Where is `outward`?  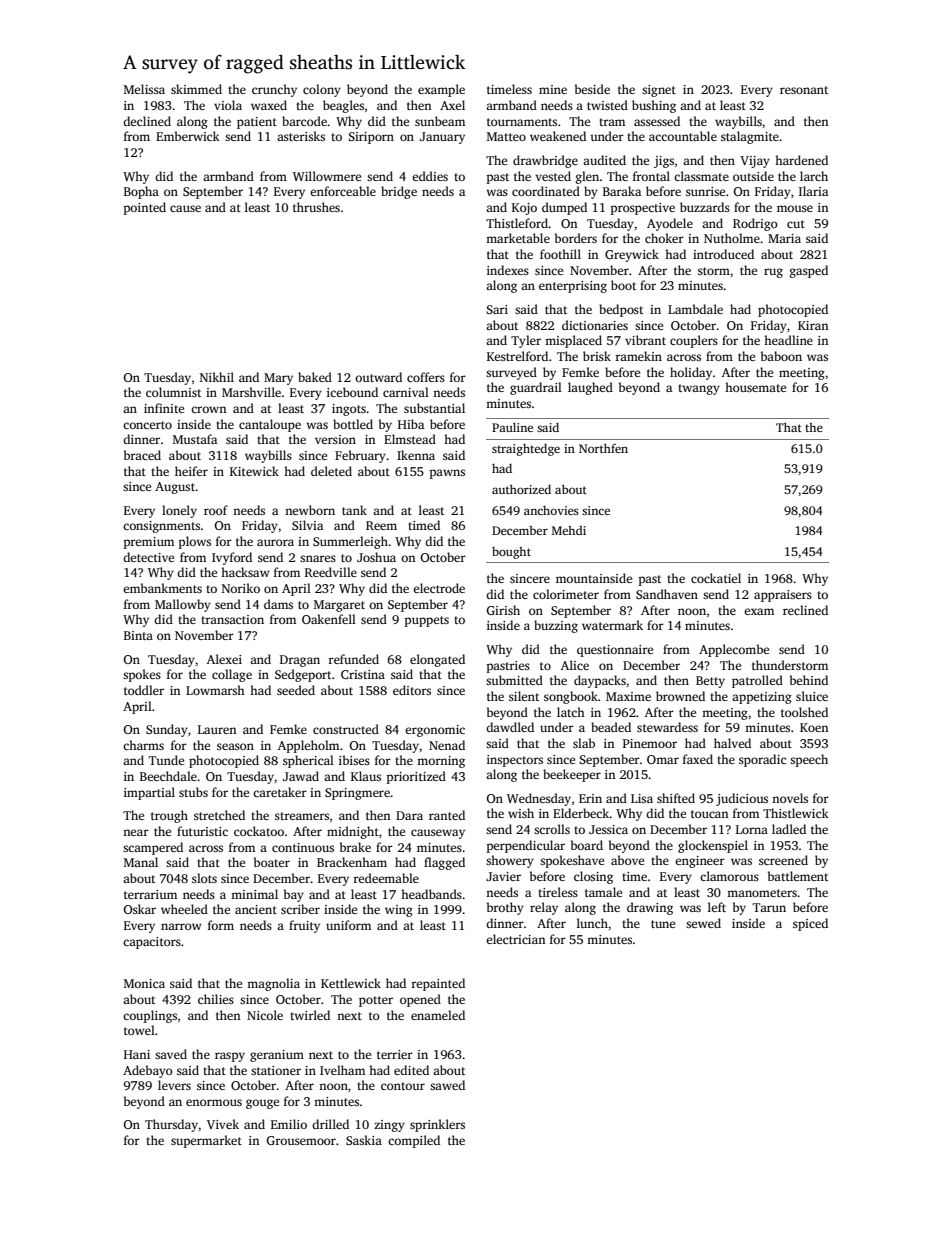 outward is located at coordinates (378, 377).
